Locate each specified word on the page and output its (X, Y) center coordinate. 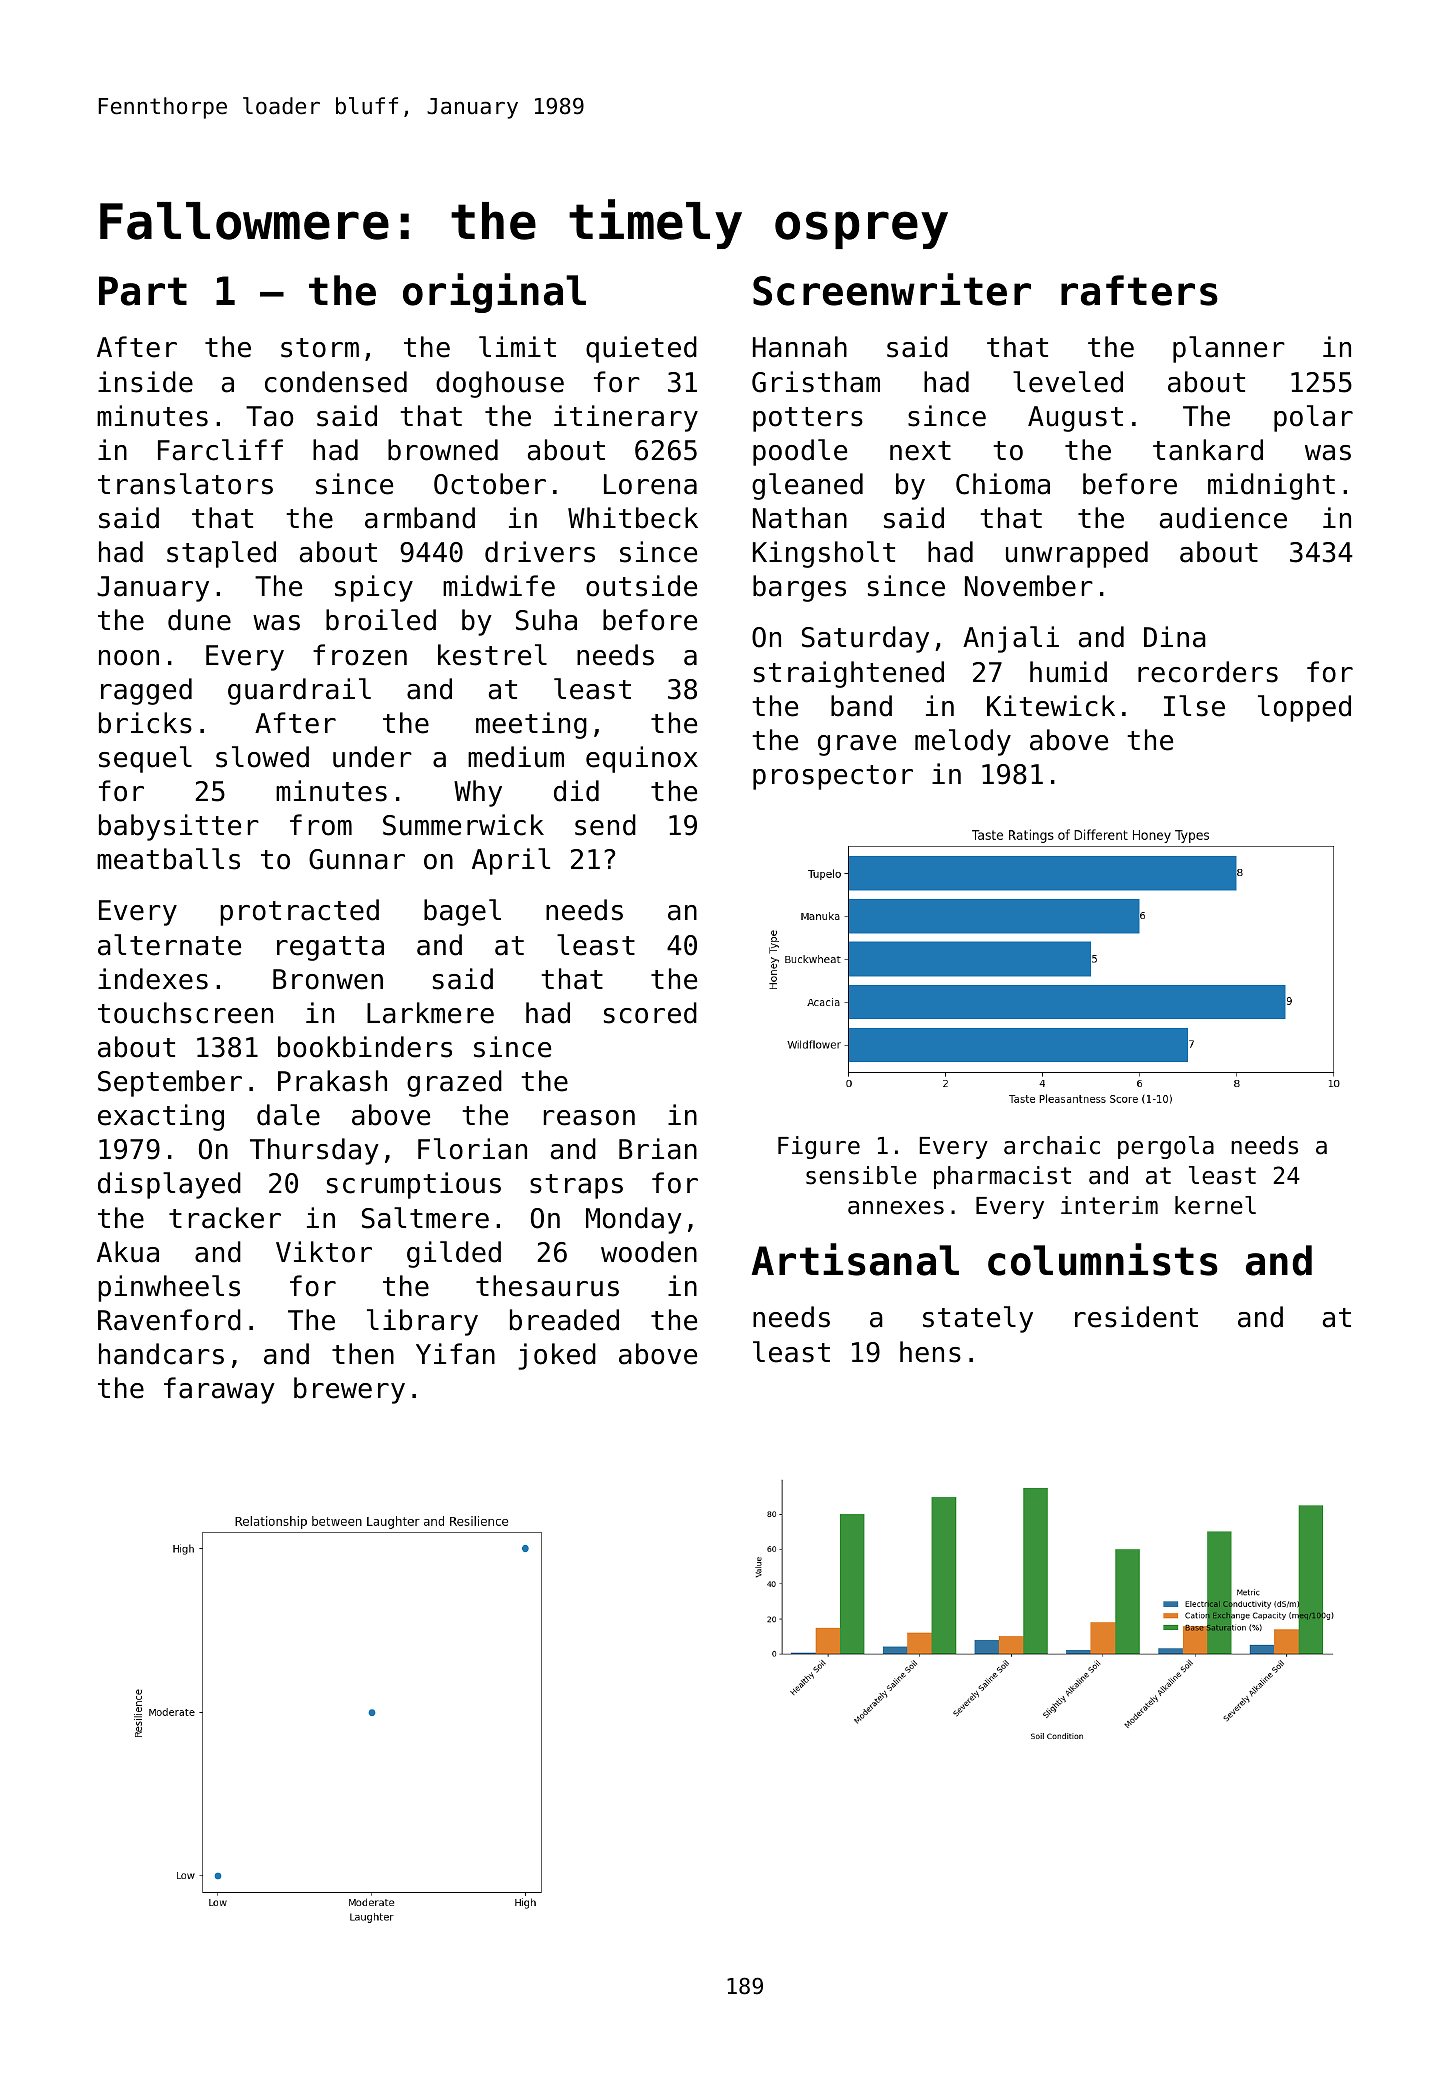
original (494, 293)
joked (557, 1356)
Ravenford (169, 1320)
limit (517, 346)
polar (1313, 418)
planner (1229, 349)
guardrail (299, 691)
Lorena (650, 484)
